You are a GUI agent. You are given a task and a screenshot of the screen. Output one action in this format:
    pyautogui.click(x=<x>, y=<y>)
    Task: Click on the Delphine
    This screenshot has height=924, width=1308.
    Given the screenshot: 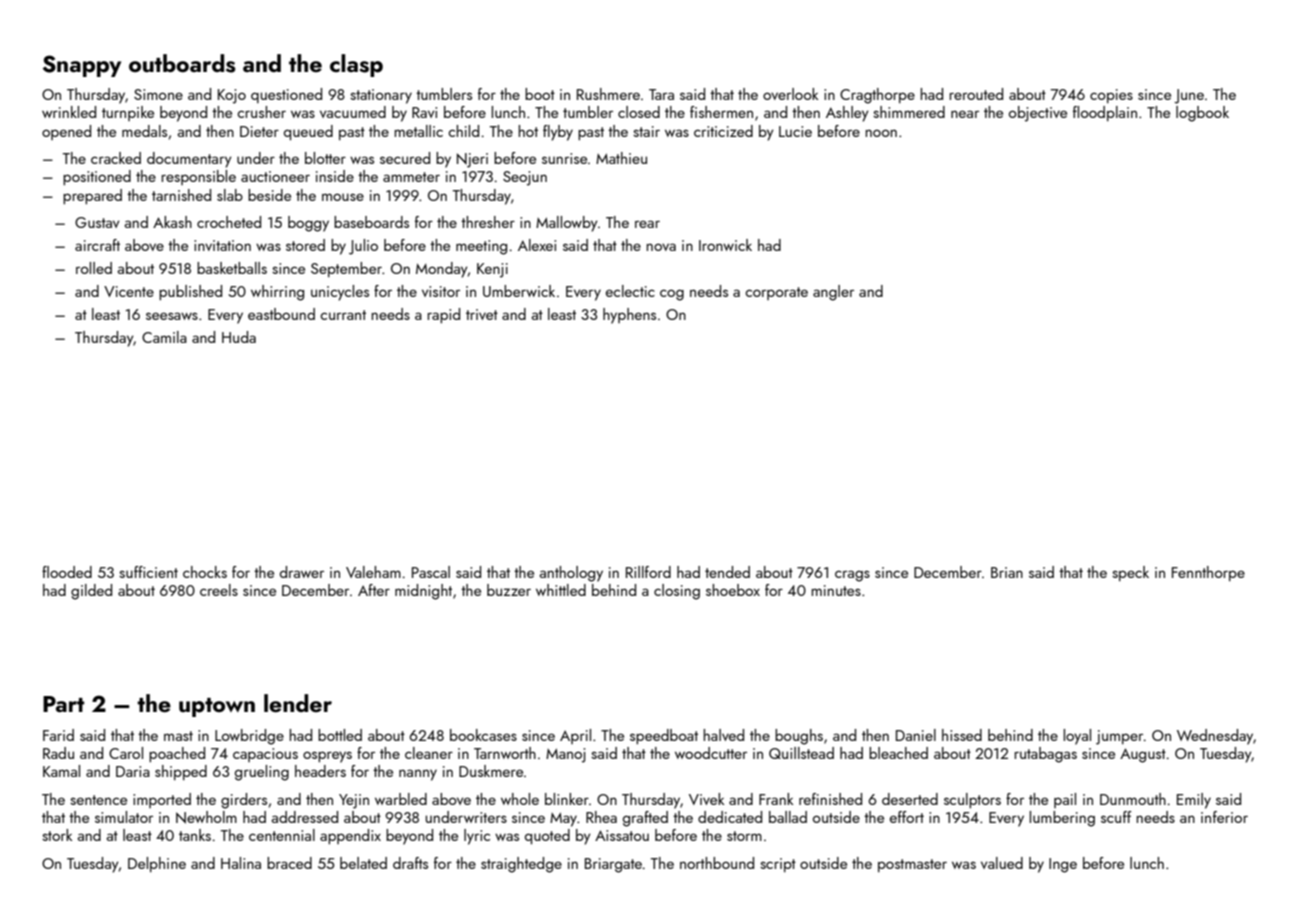 What is the action you would take?
    pyautogui.click(x=157, y=864)
